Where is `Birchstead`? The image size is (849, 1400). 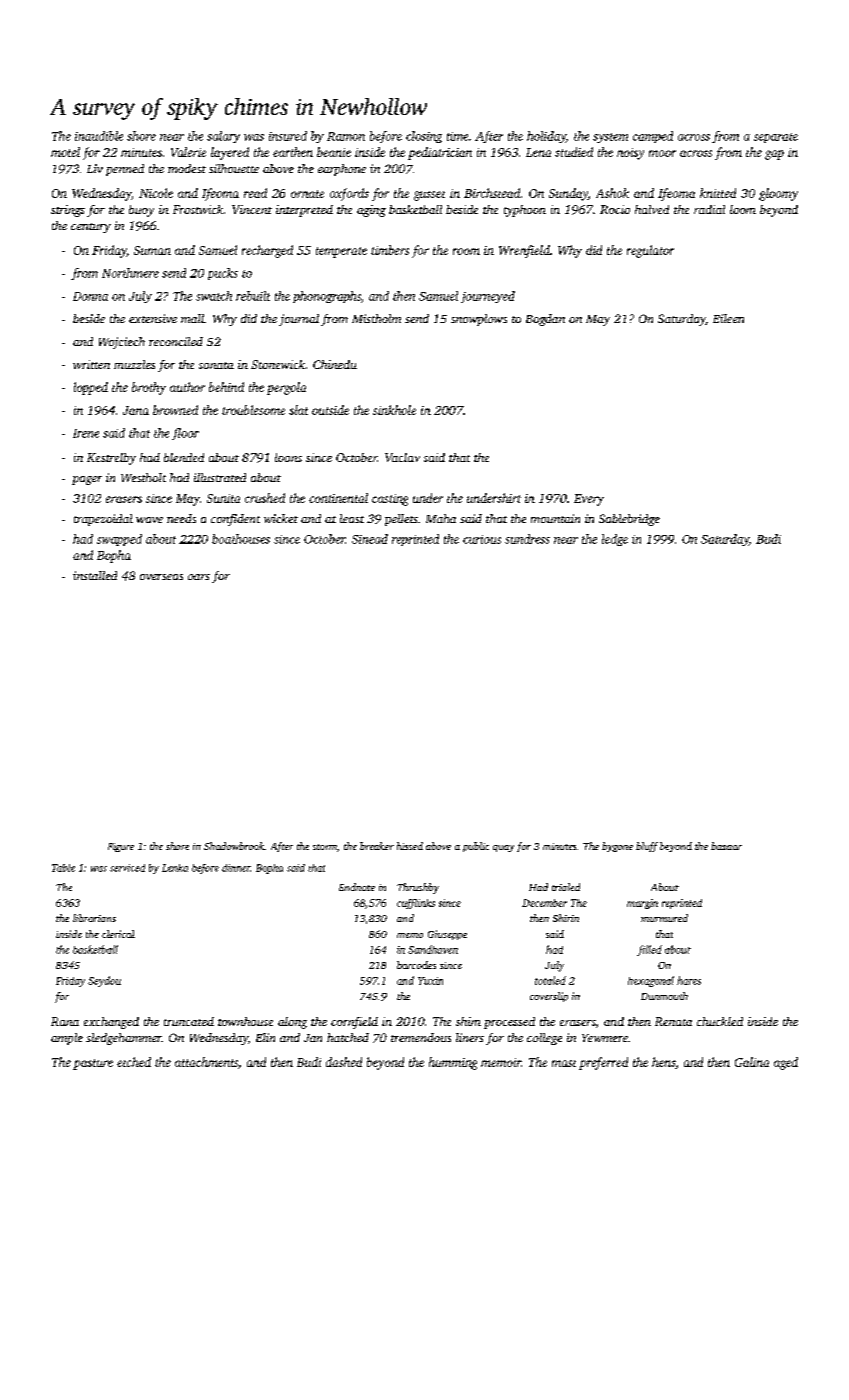 Birchstead is located at coordinates (492, 193).
